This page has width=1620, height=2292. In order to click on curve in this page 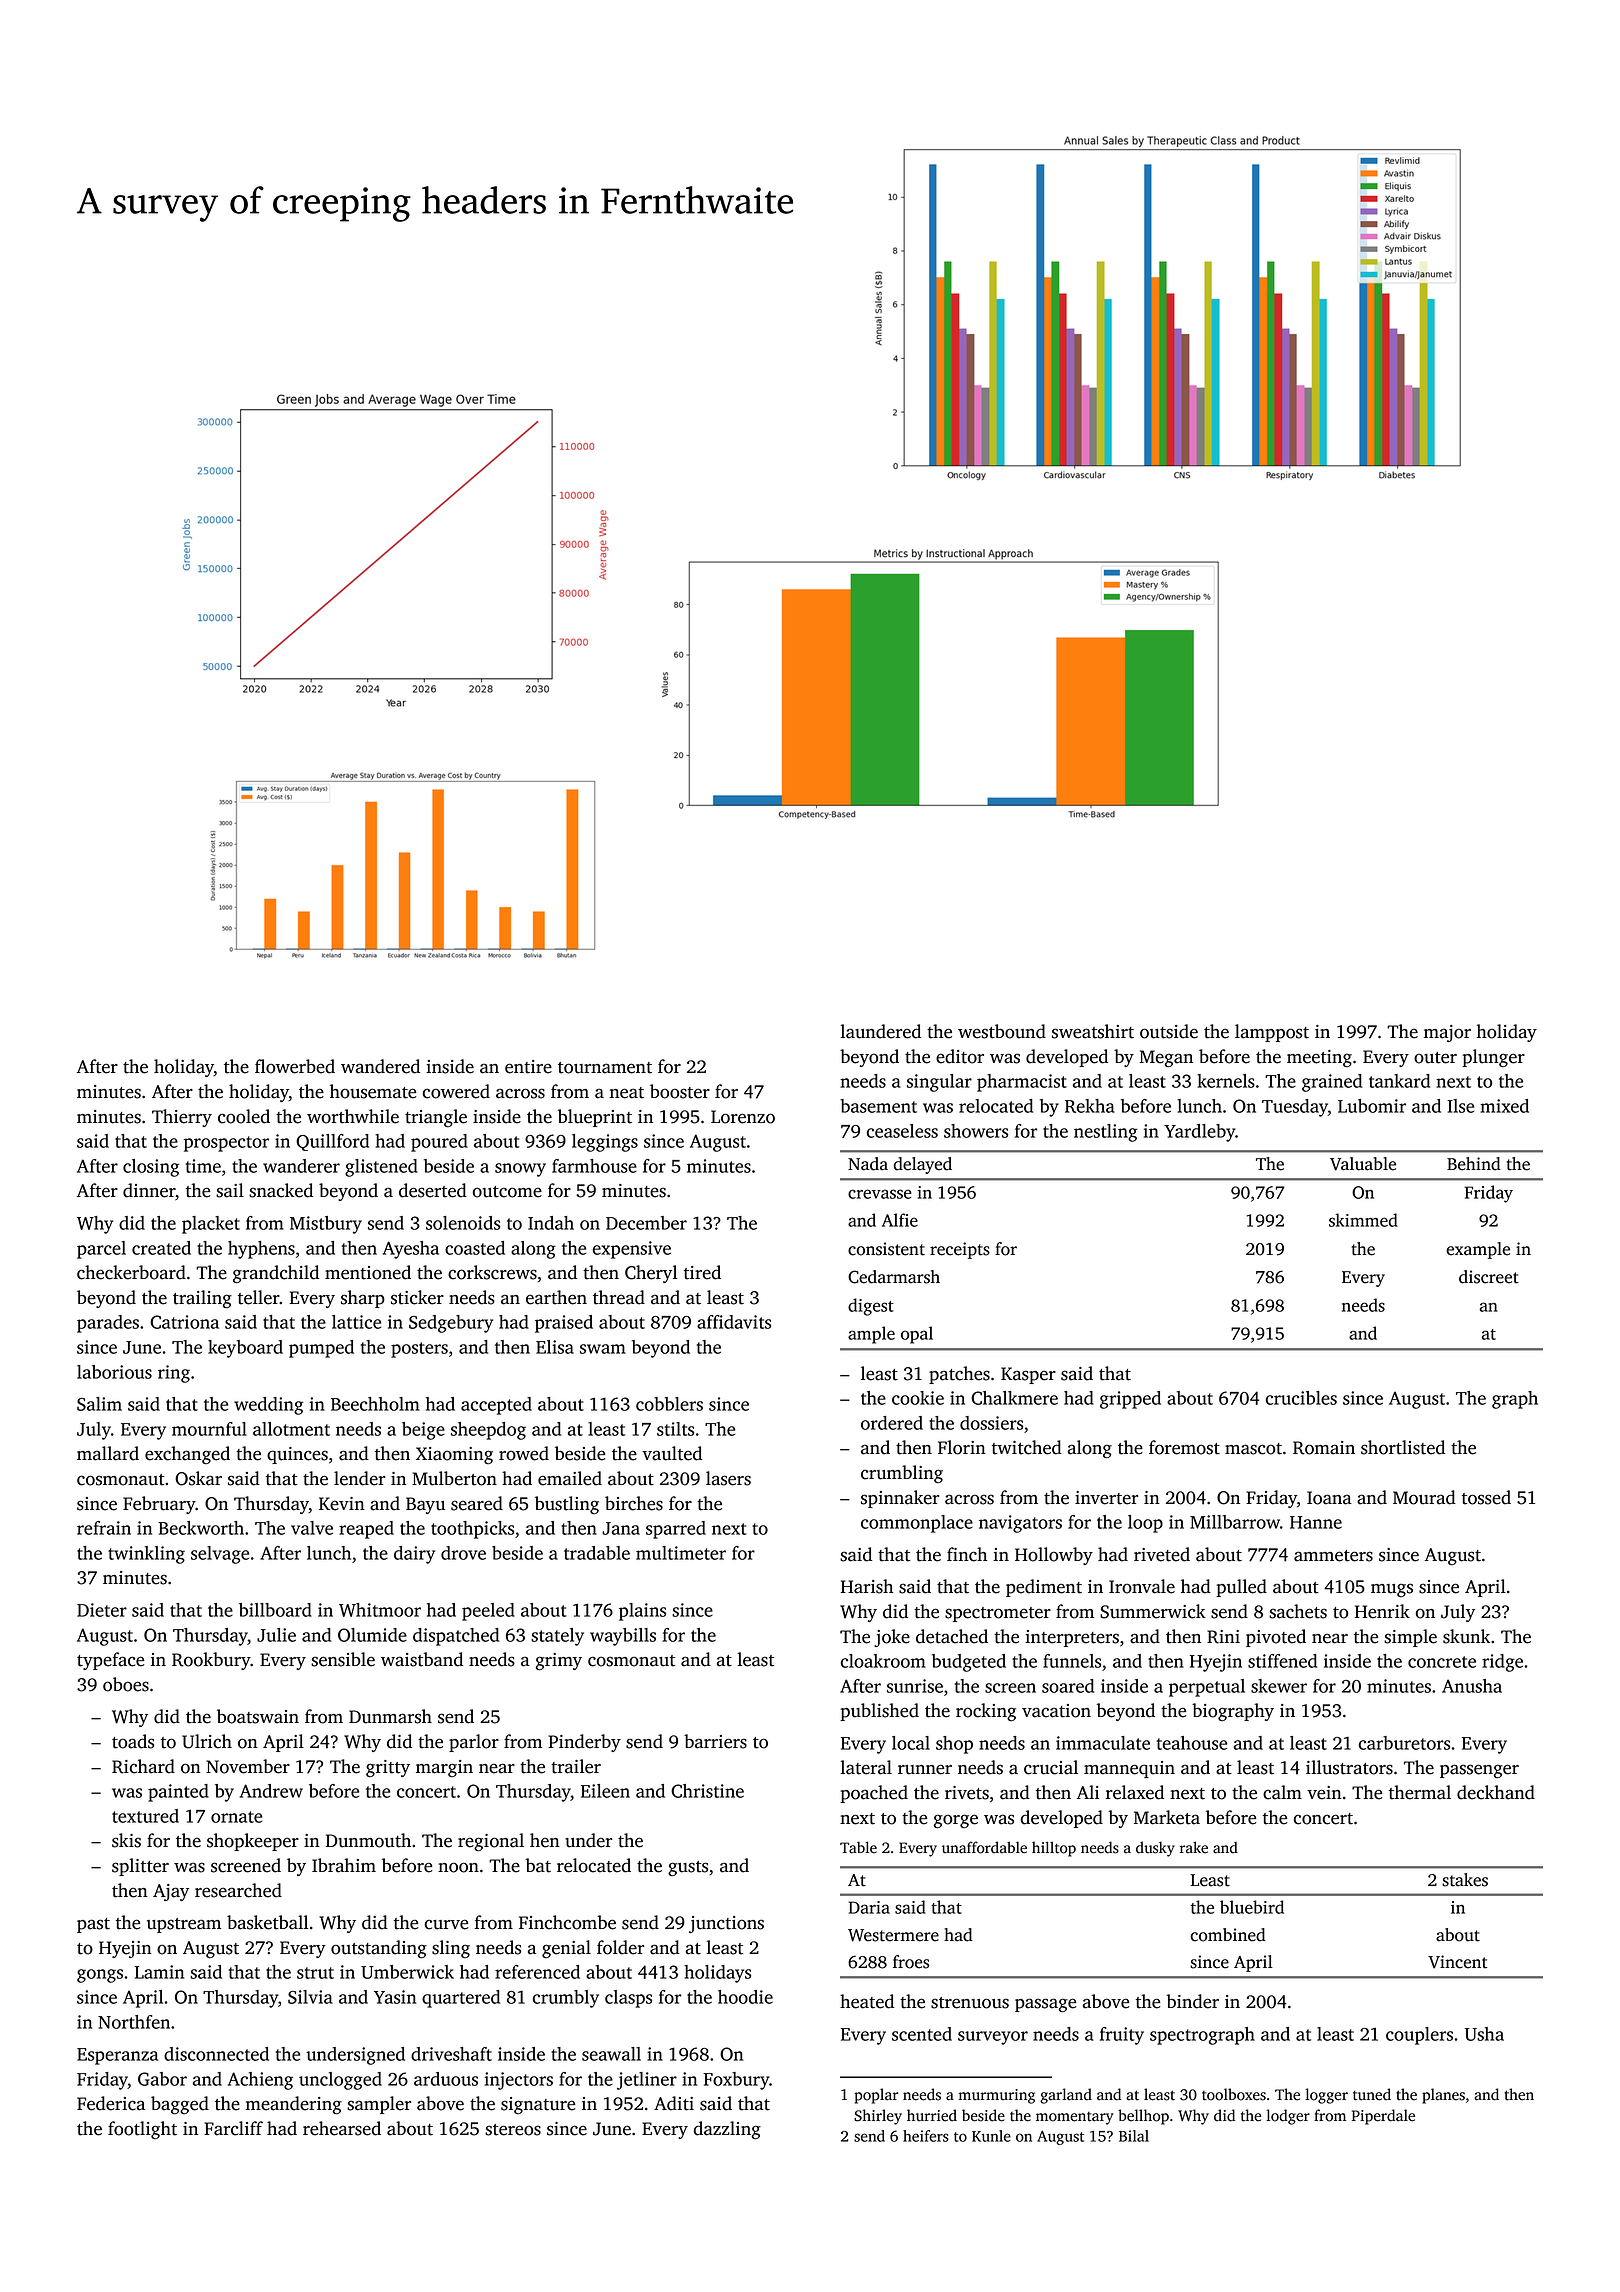, I will do `click(446, 1924)`.
